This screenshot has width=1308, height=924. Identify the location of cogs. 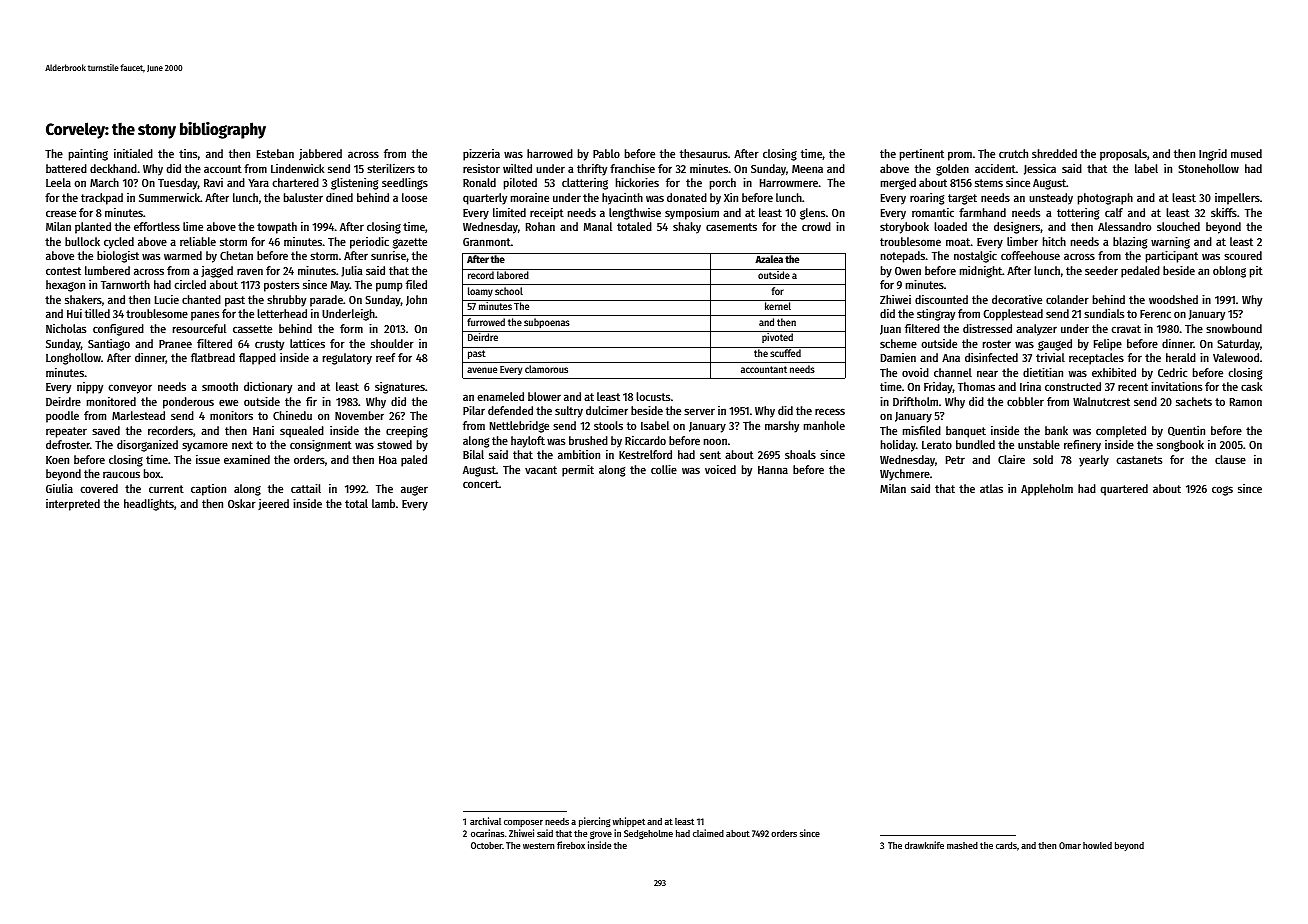
(1222, 491).
